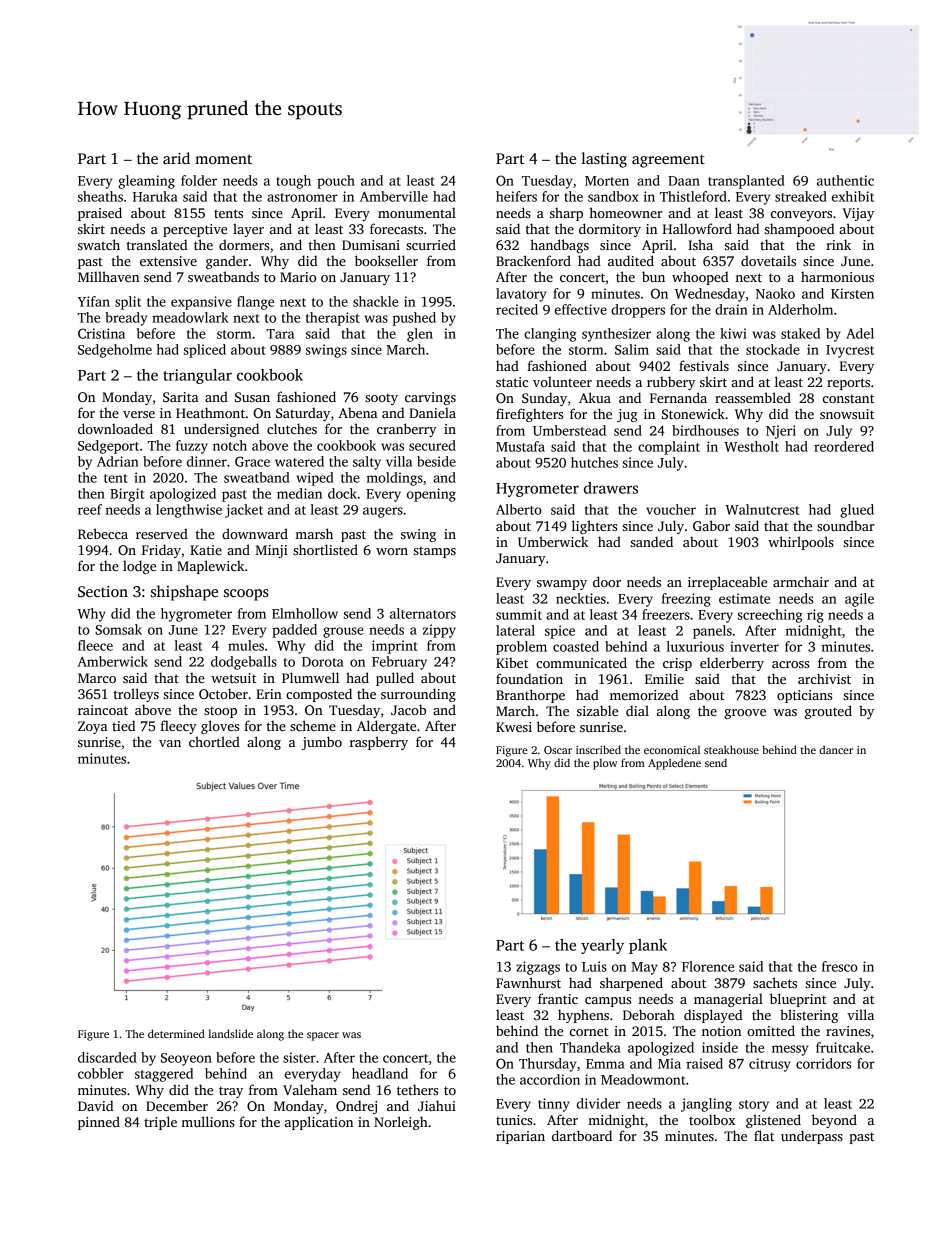  I want to click on transplanted, so click(746, 182).
